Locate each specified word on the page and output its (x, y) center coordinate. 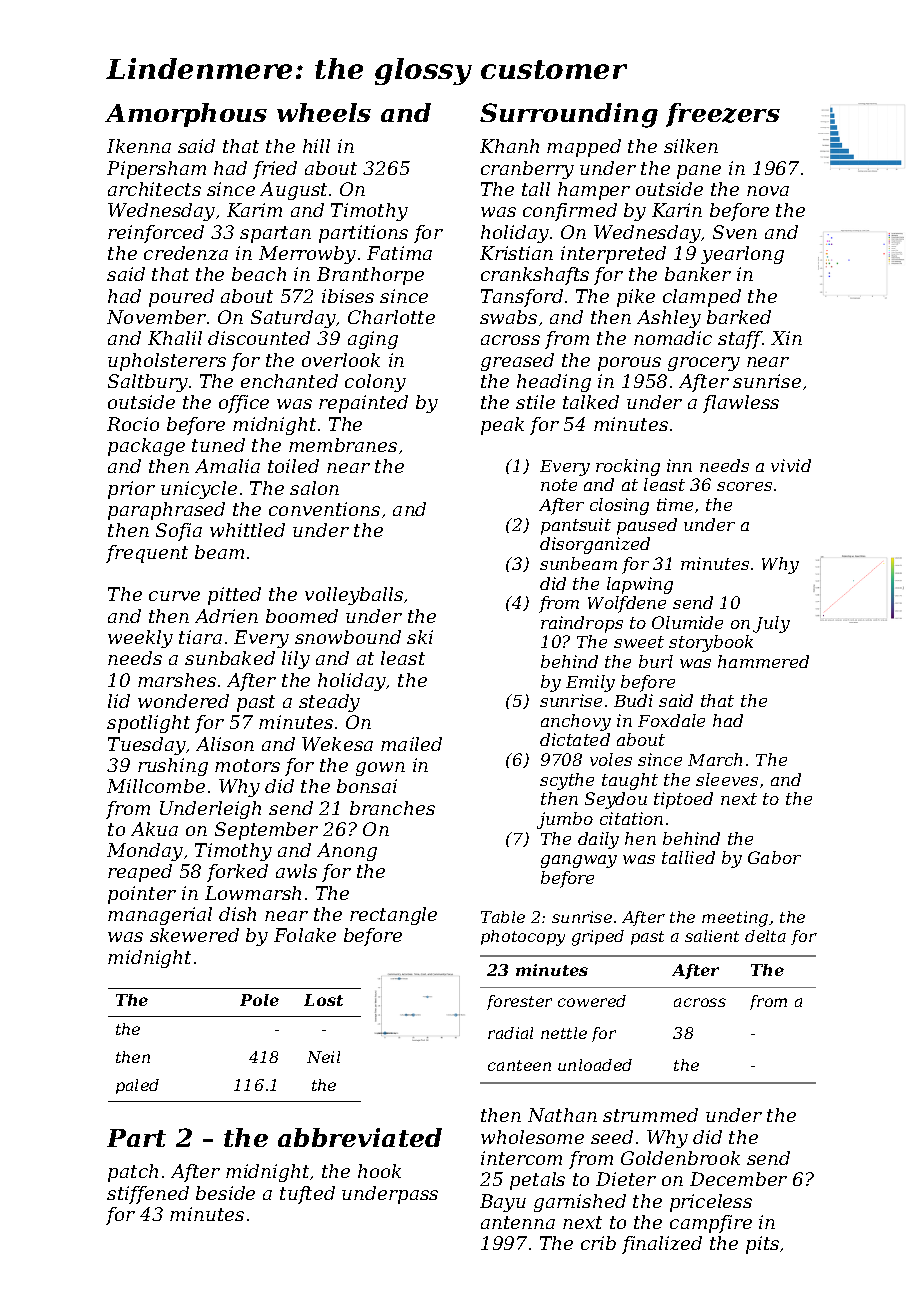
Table (503, 917)
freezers (723, 115)
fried (275, 170)
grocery (704, 364)
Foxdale (671, 720)
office (244, 404)
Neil (323, 1057)
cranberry (527, 170)
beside (225, 1193)
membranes (343, 445)
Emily (590, 683)
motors (247, 765)
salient (712, 936)
